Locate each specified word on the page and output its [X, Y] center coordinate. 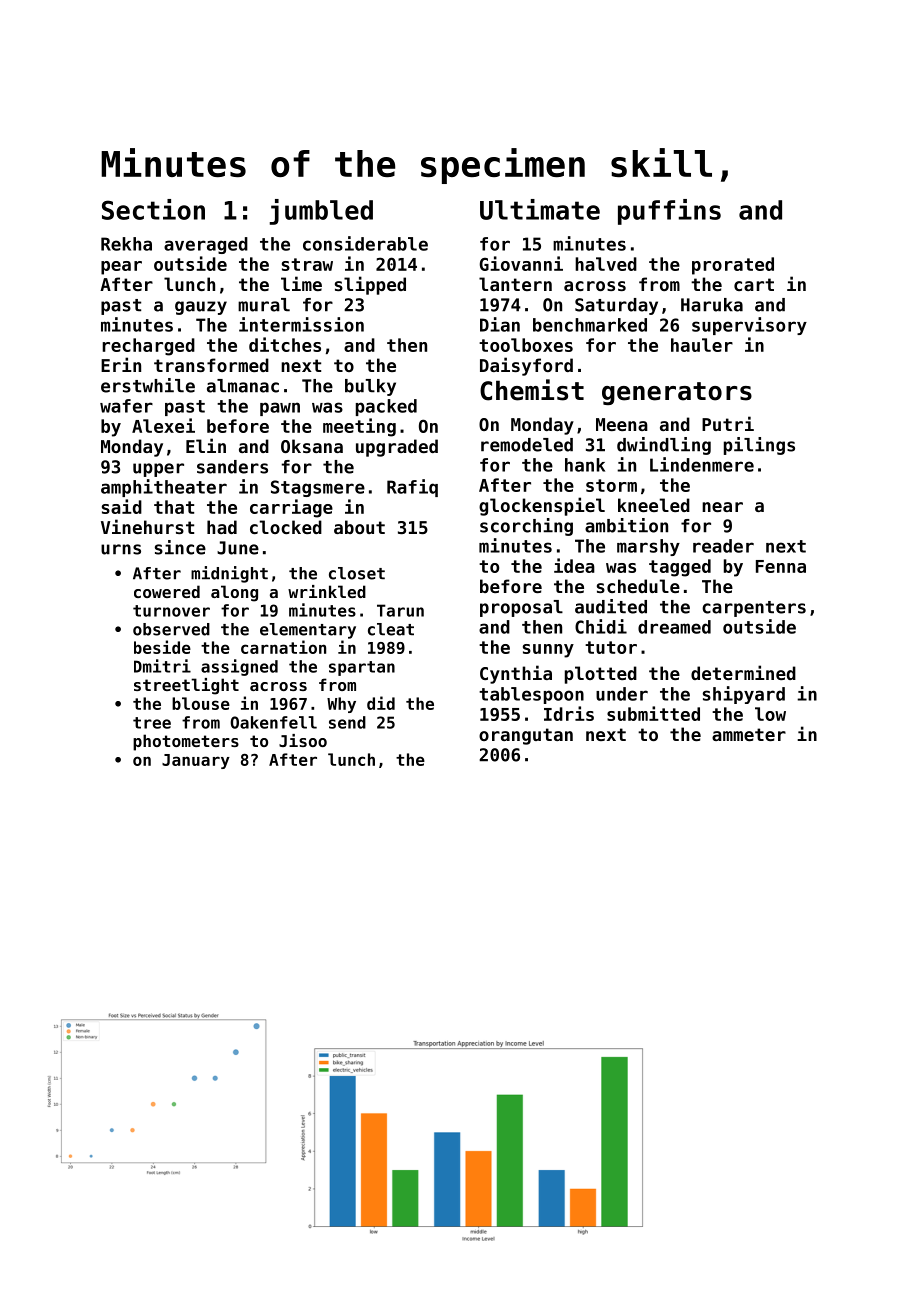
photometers [186, 742]
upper [158, 470]
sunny [548, 651]
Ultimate [540, 209]
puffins [669, 212]
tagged [680, 568]
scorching [526, 527]
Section [153, 209]
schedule [638, 586]
